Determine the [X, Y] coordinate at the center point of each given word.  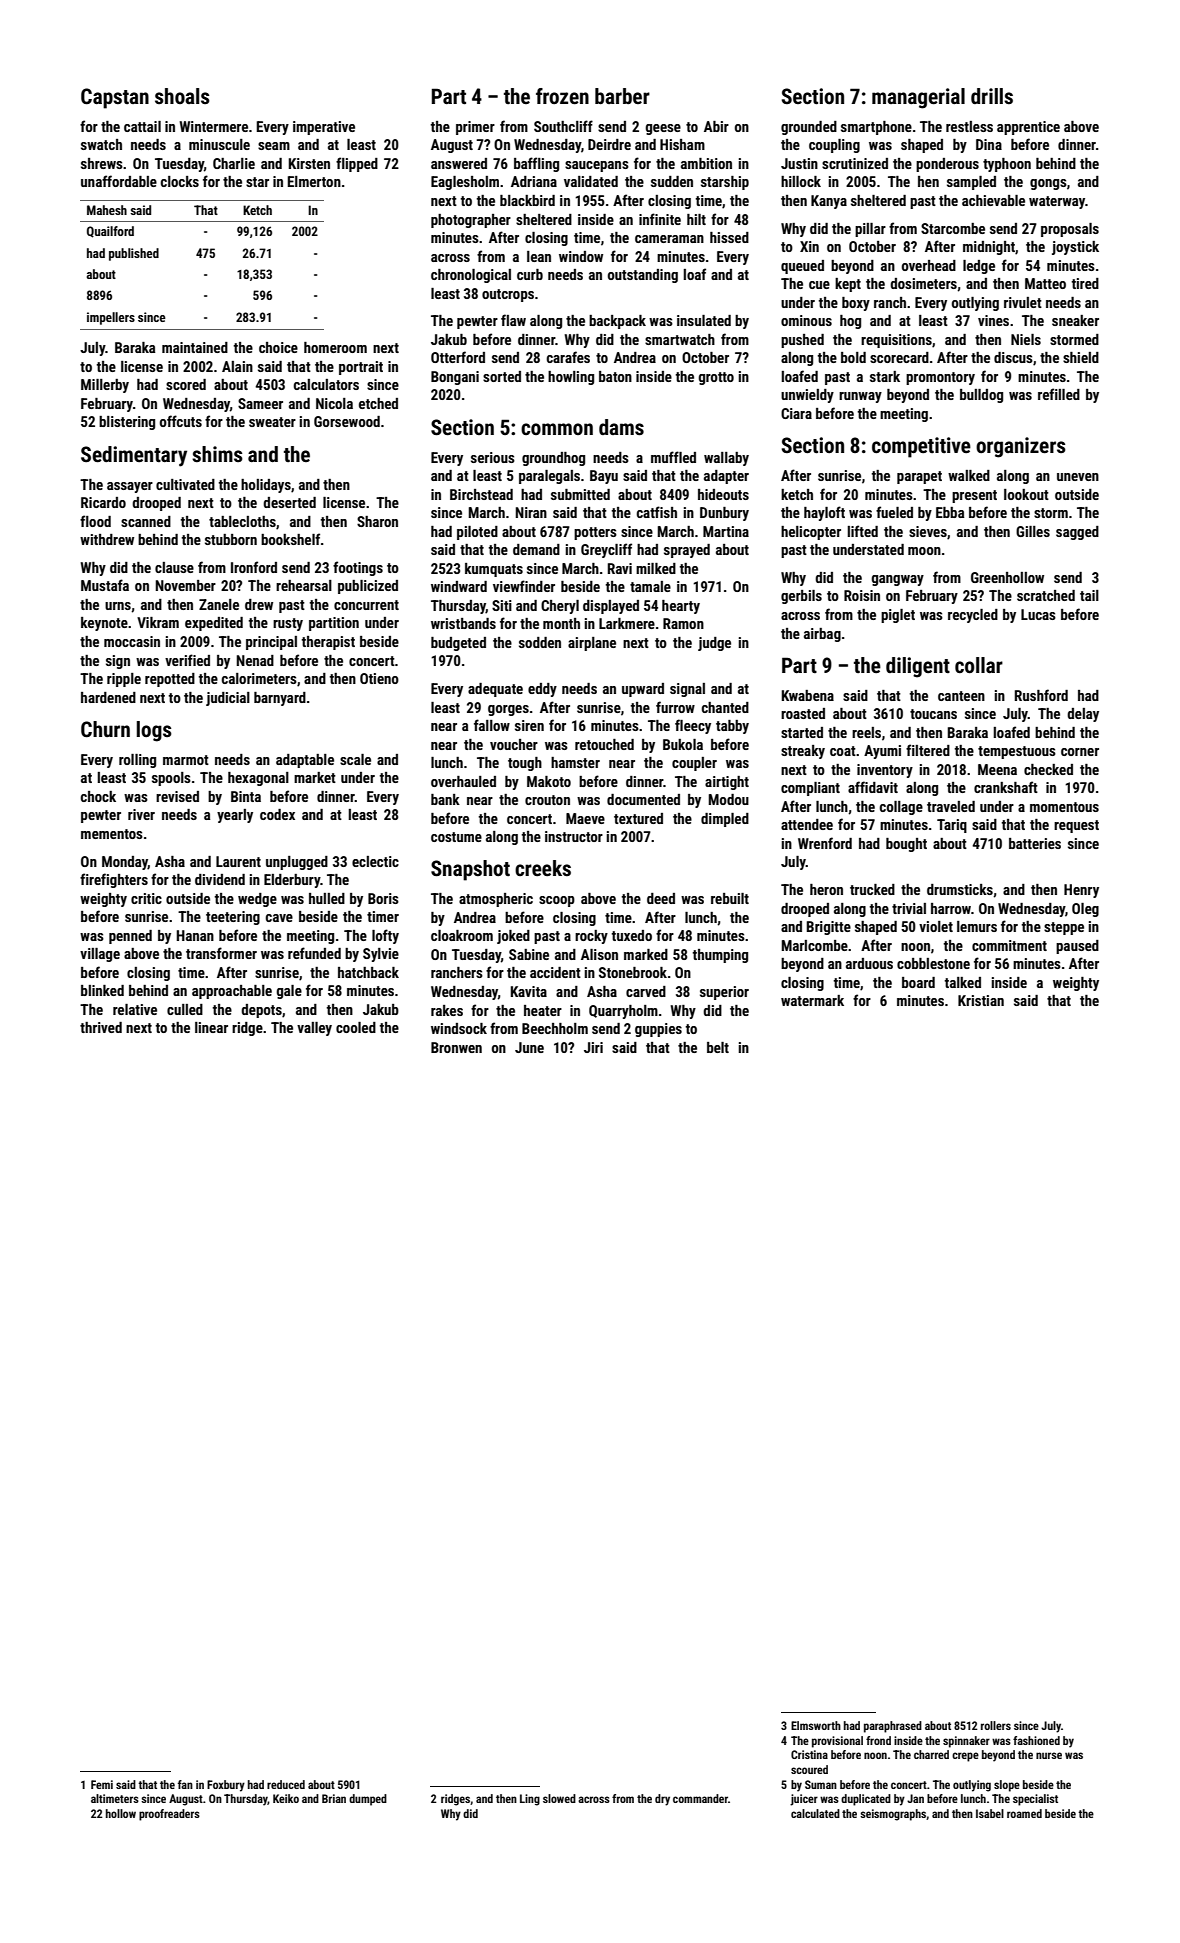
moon [924, 551]
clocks [180, 181]
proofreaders [169, 1815]
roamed [1024, 1813]
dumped [368, 1800]
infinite [660, 219]
